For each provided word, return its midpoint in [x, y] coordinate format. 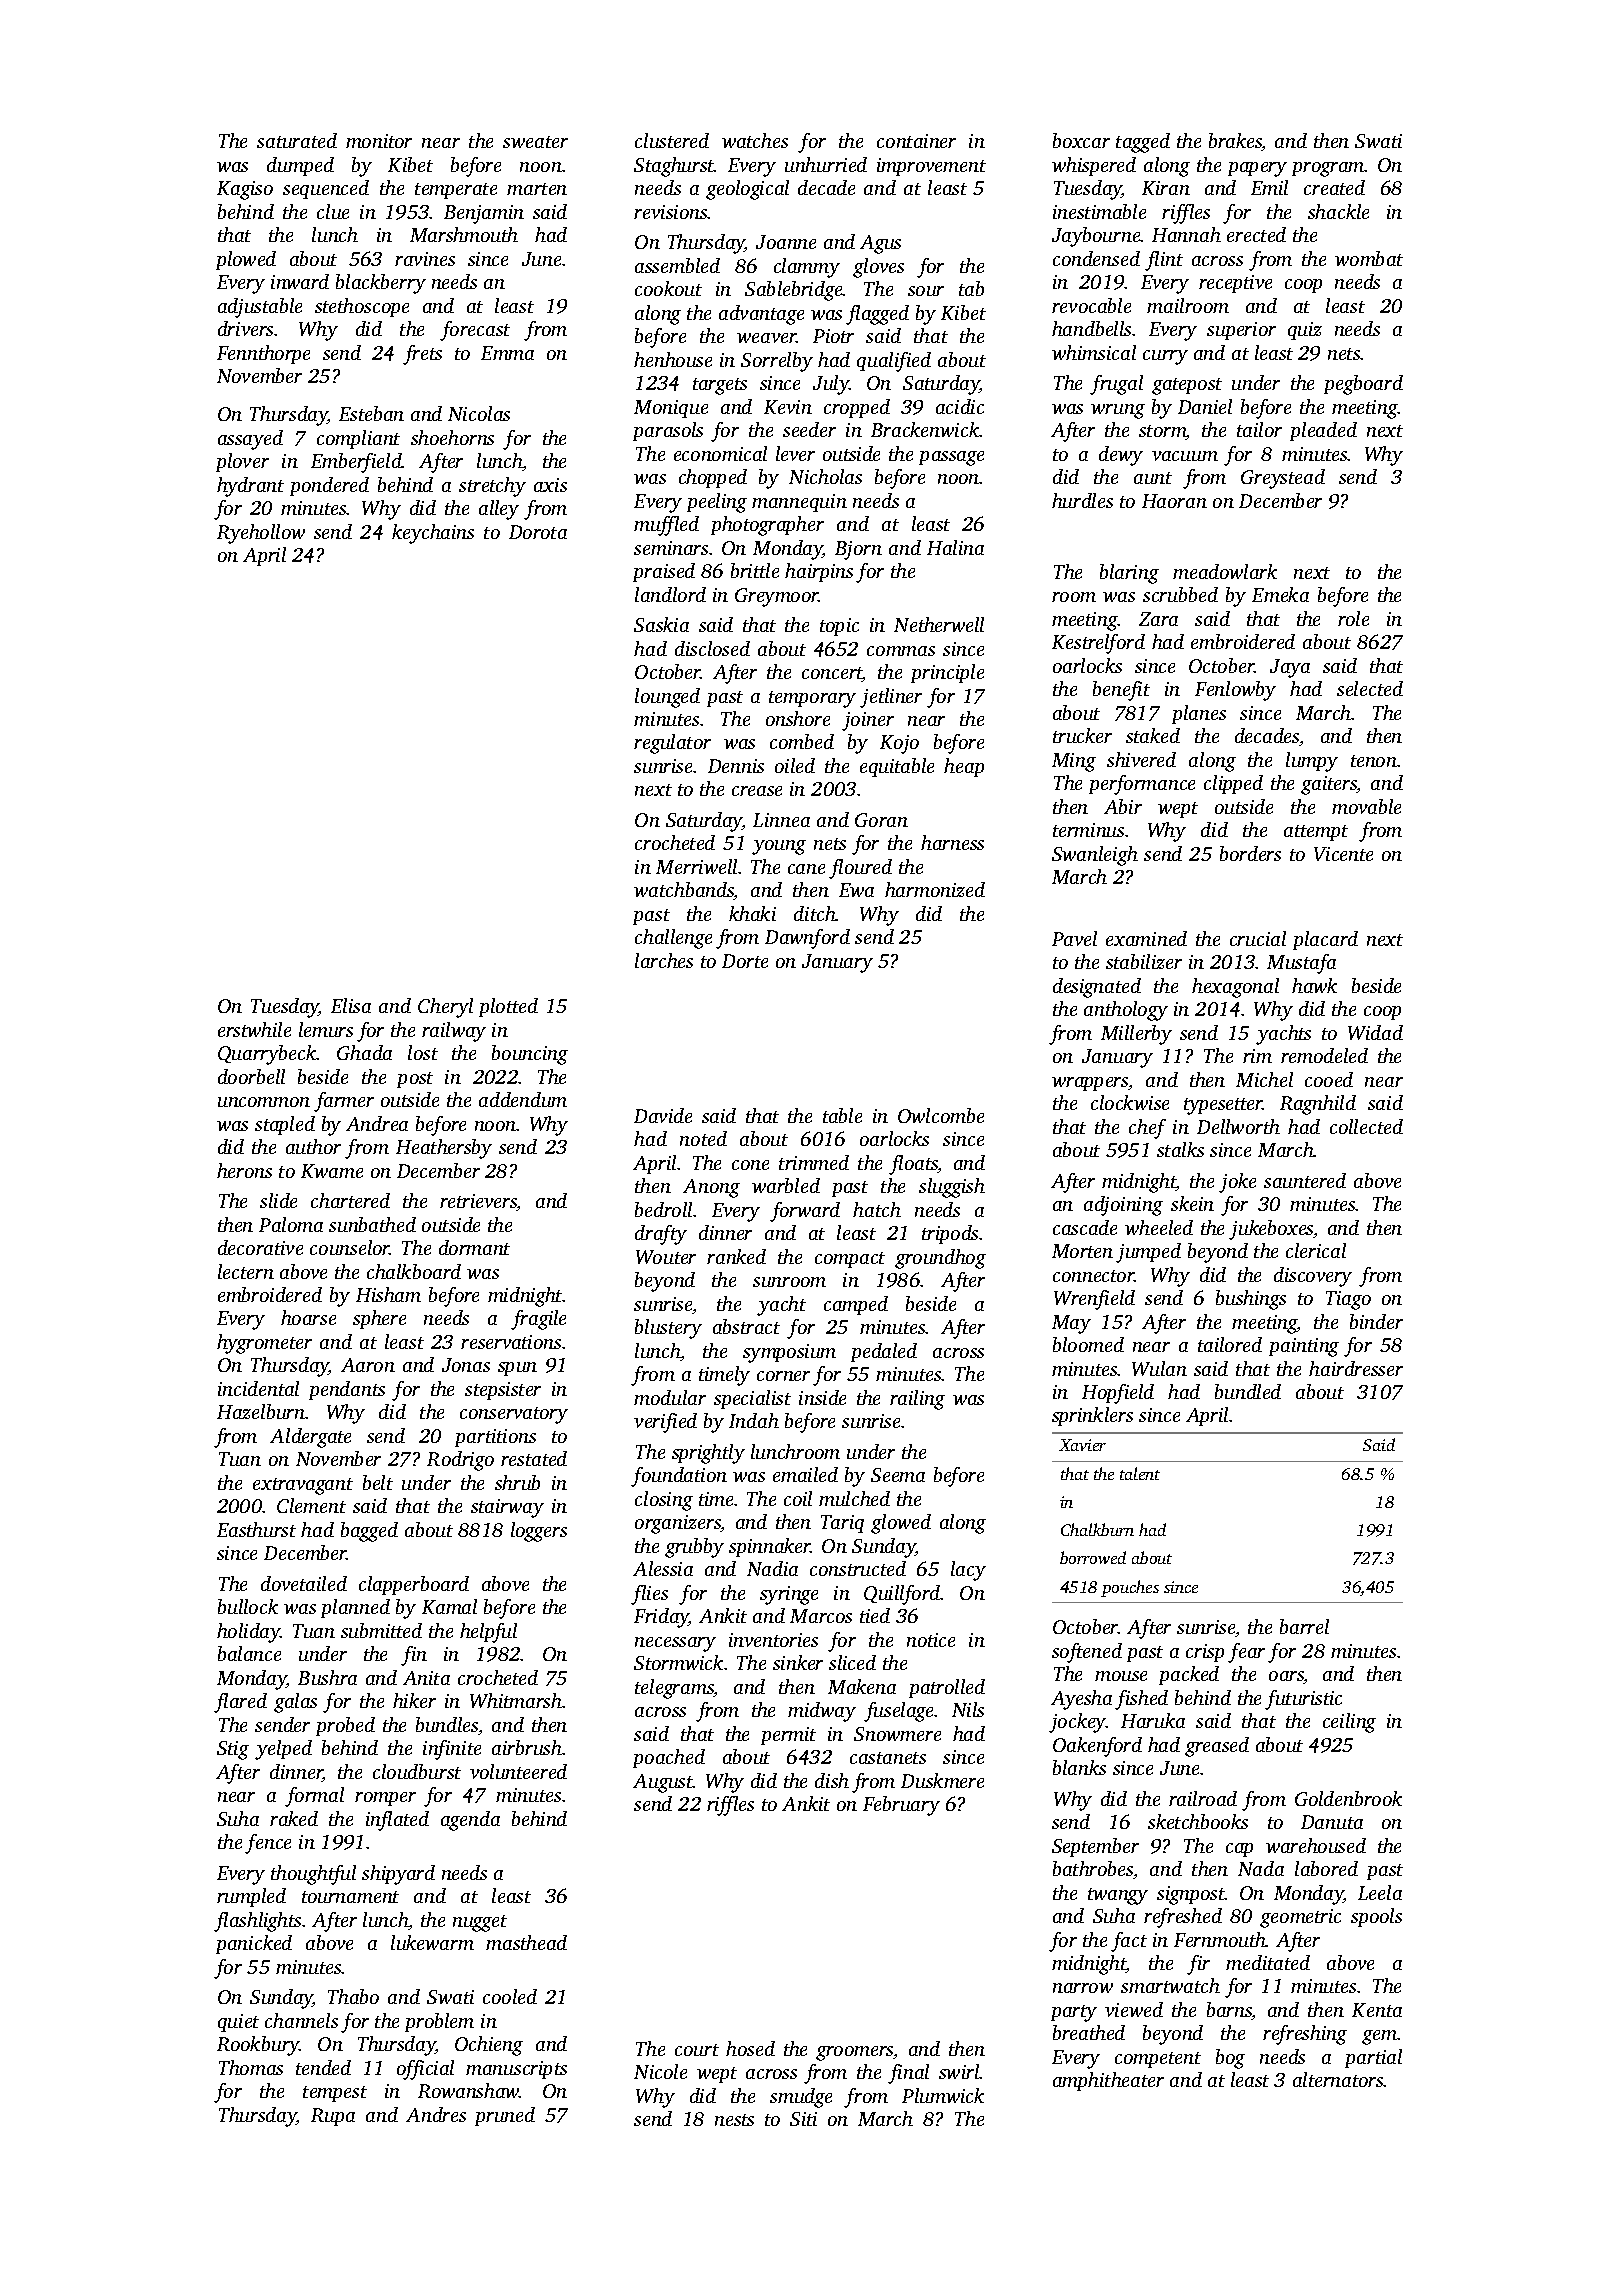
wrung [1118, 411]
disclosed [712, 648]
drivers [245, 328]
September [1095, 1847]
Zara [1158, 619]
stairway [507, 1508]
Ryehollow [261, 534]
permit [788, 1736]
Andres [436, 2114]
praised [664, 572]
